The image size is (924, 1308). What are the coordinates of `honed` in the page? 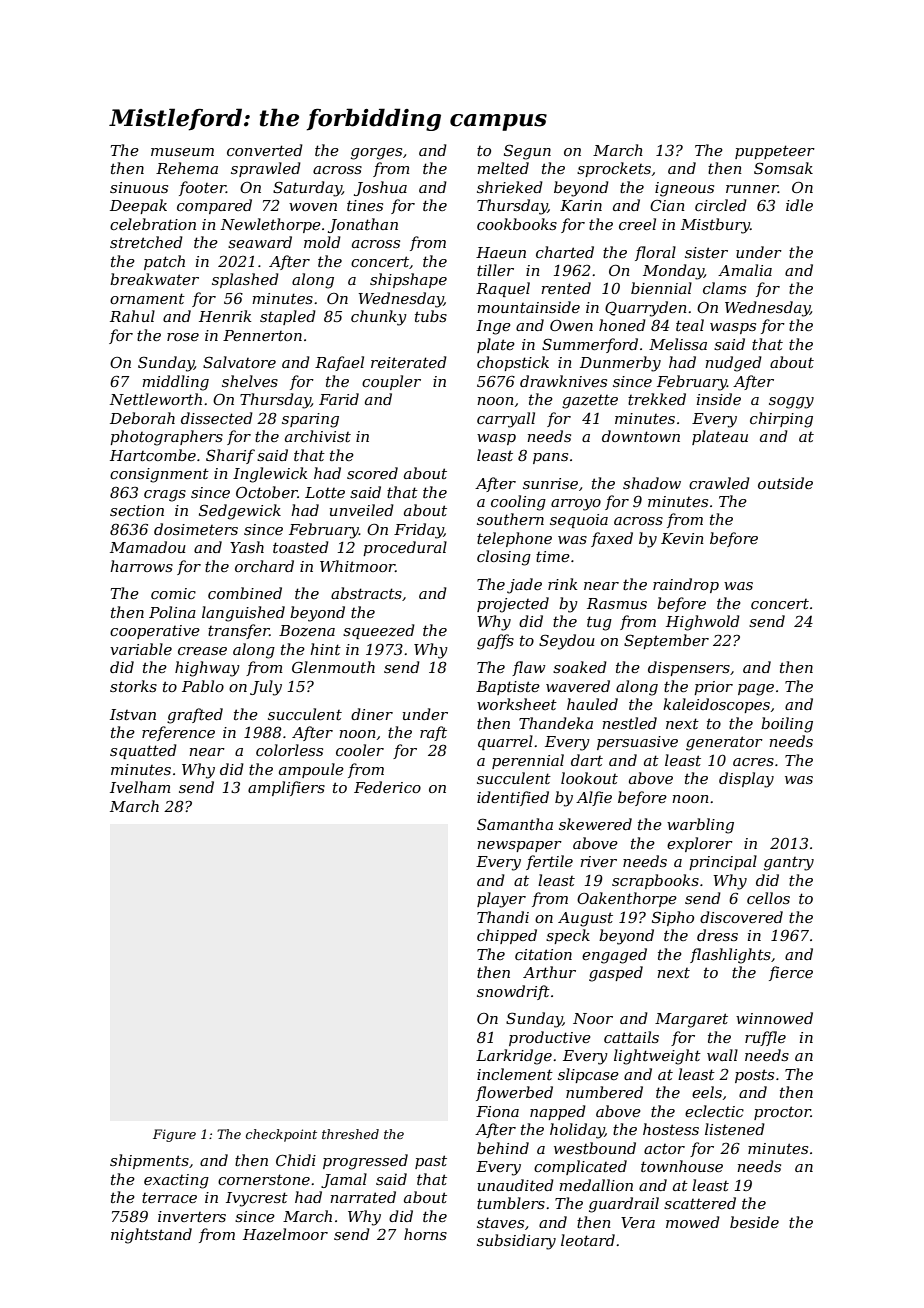 It's located at (622, 325).
